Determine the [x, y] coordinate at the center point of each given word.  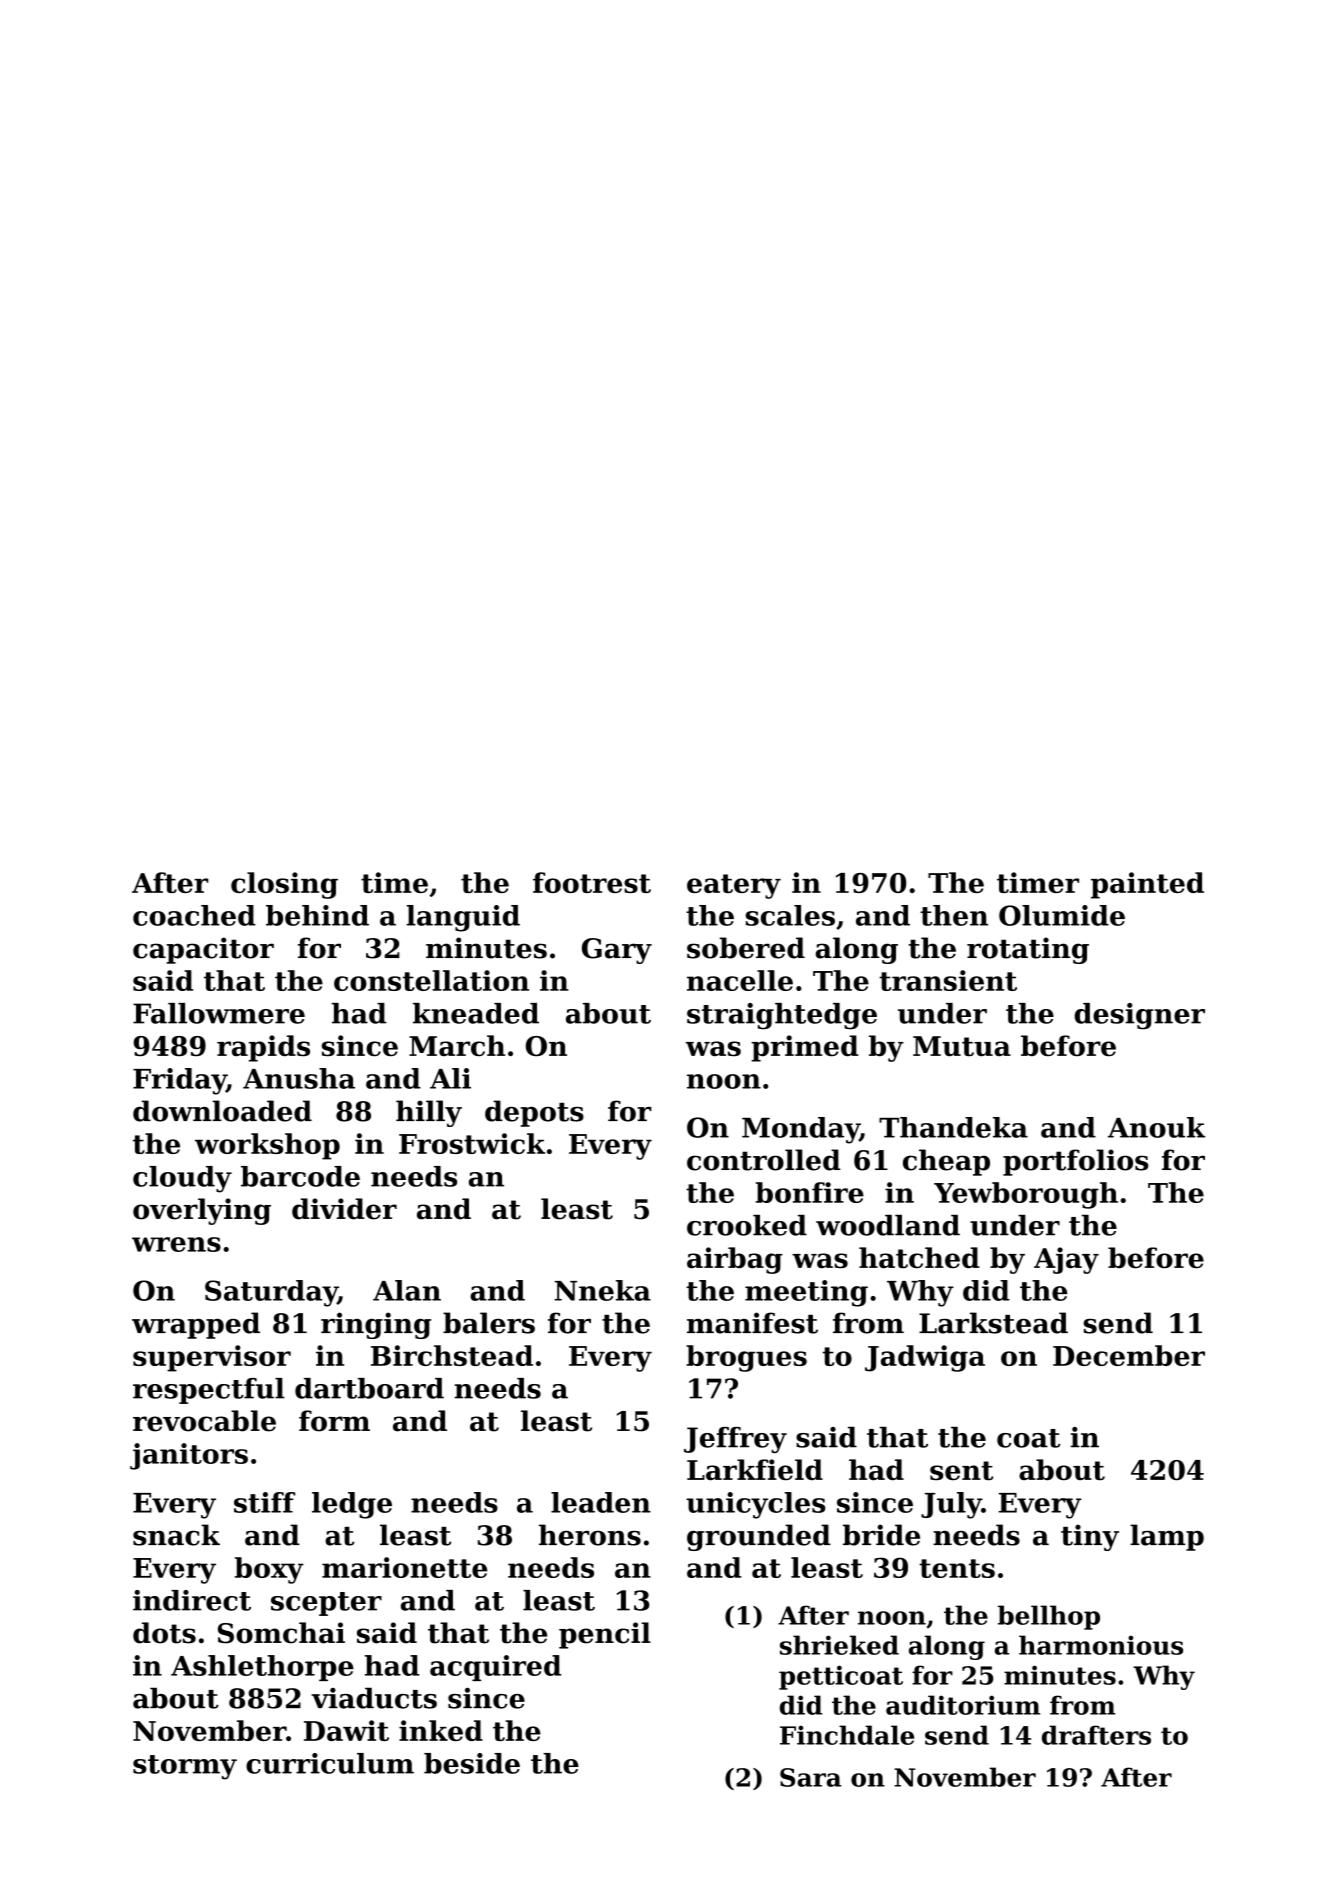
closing [284, 885]
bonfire [810, 1192]
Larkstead [993, 1323]
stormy [185, 1767]
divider [344, 1209]
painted [1147, 885]
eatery [734, 886]
